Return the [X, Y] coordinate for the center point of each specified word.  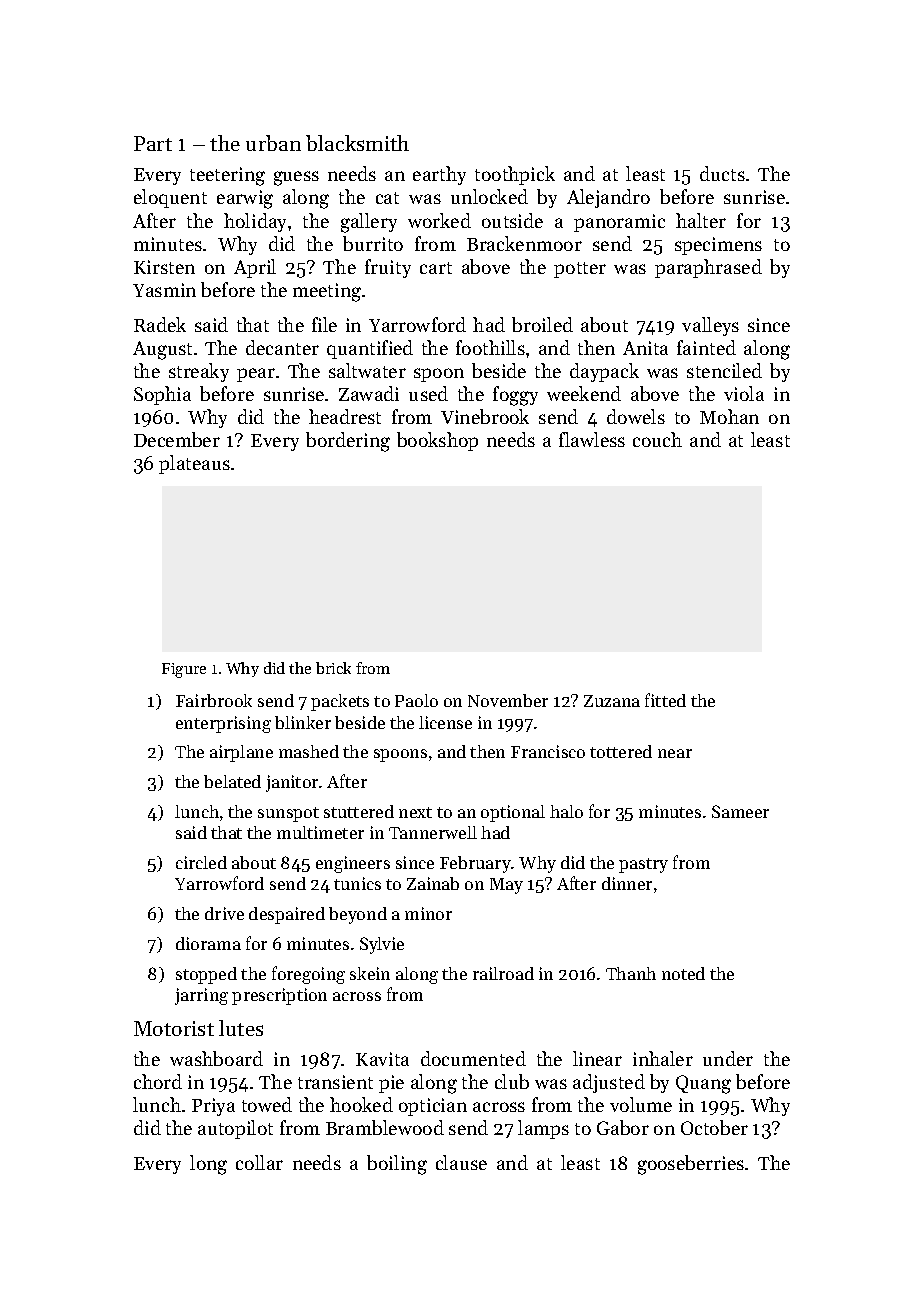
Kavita [382, 1059]
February [476, 864]
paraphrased [708, 268]
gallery [369, 223]
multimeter [320, 832]
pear [256, 375]
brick [333, 668]
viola [744, 393]
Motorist [174, 1028]
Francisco [548, 751]
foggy [515, 396]
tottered [621, 751]
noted [683, 973]
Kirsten [164, 267]
